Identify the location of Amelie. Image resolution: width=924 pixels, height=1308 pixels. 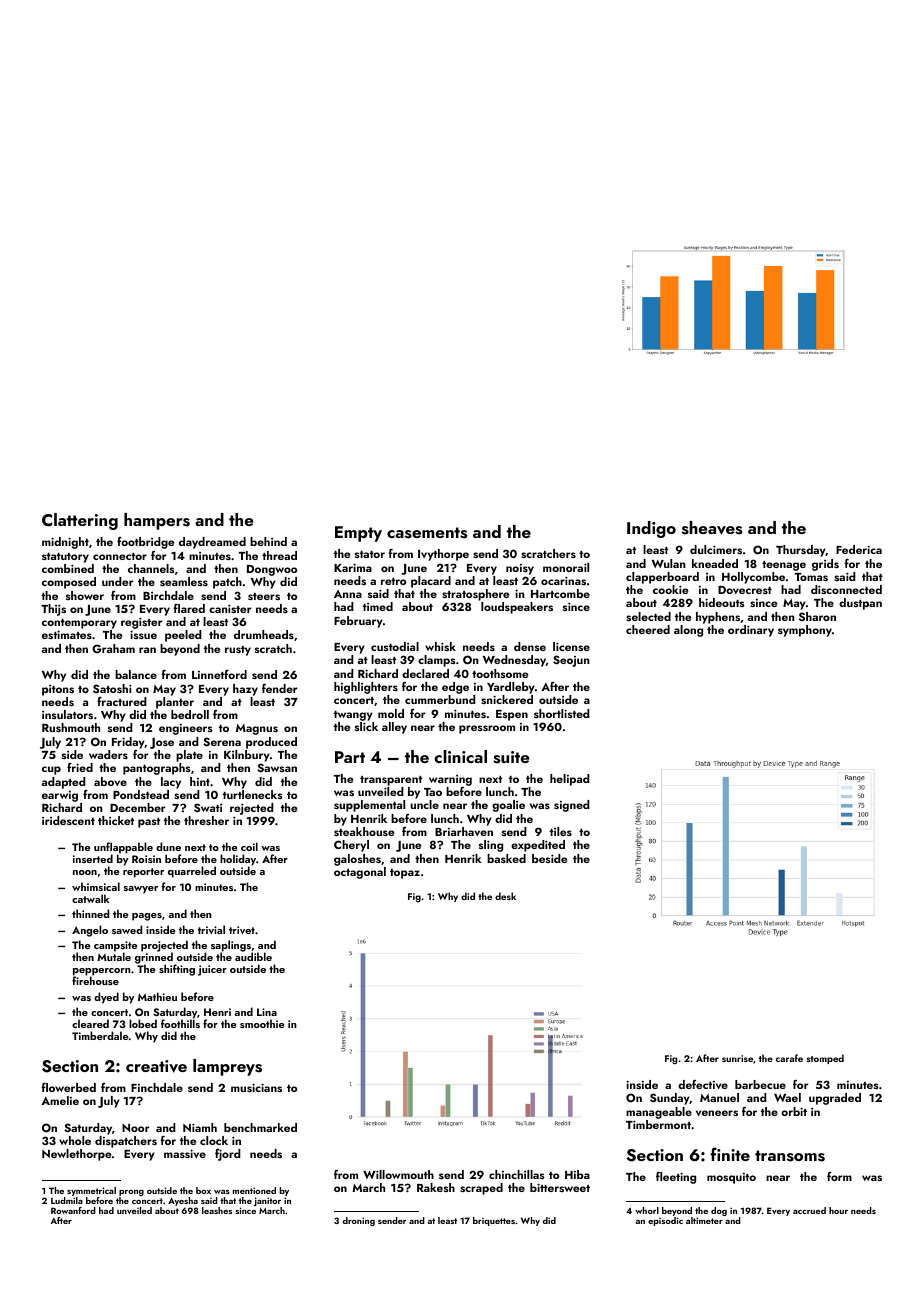
(60, 1100).
